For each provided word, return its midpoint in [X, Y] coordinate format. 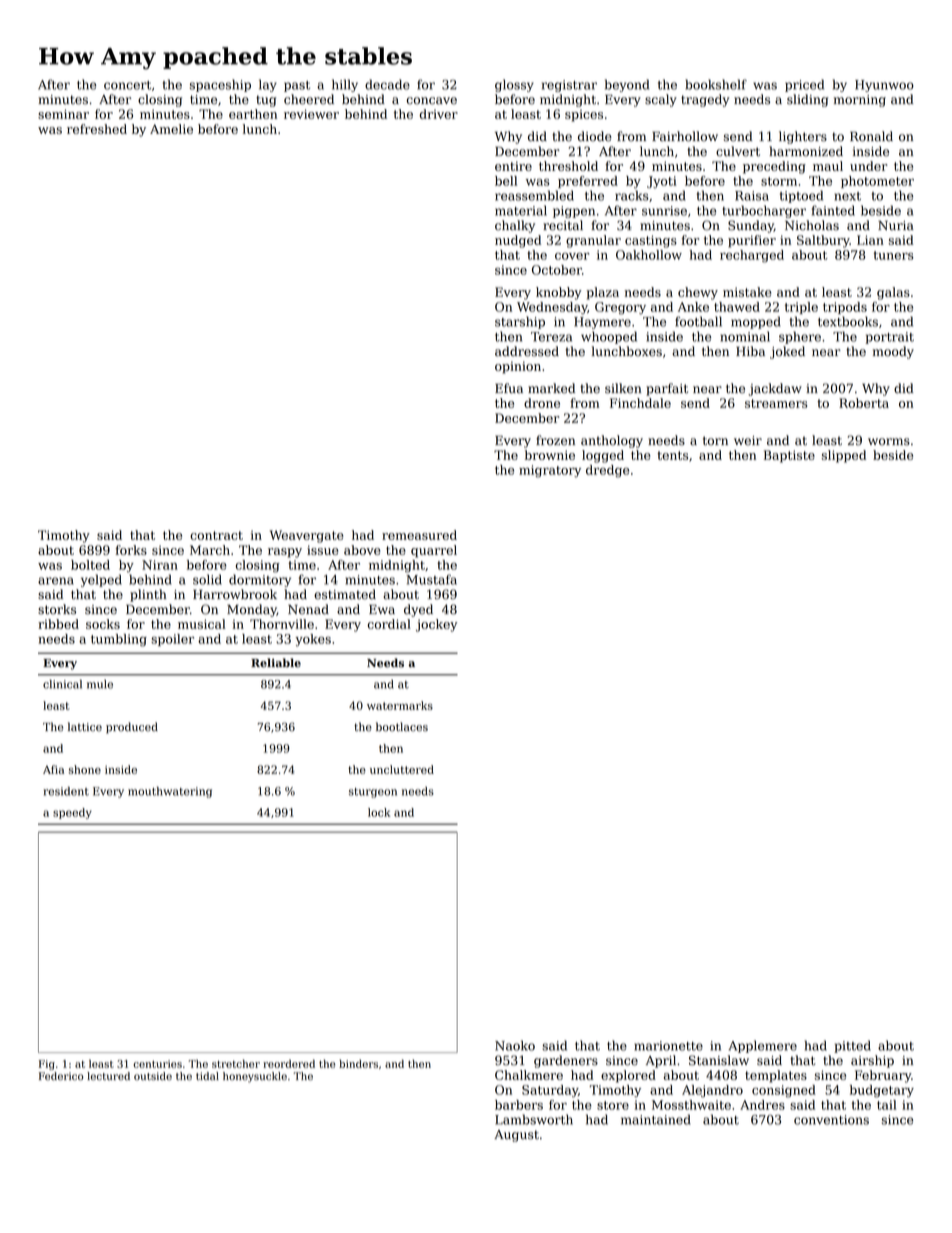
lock [379, 812]
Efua [509, 388]
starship [520, 322]
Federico [61, 1076]
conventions [831, 1120]
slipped [844, 456]
